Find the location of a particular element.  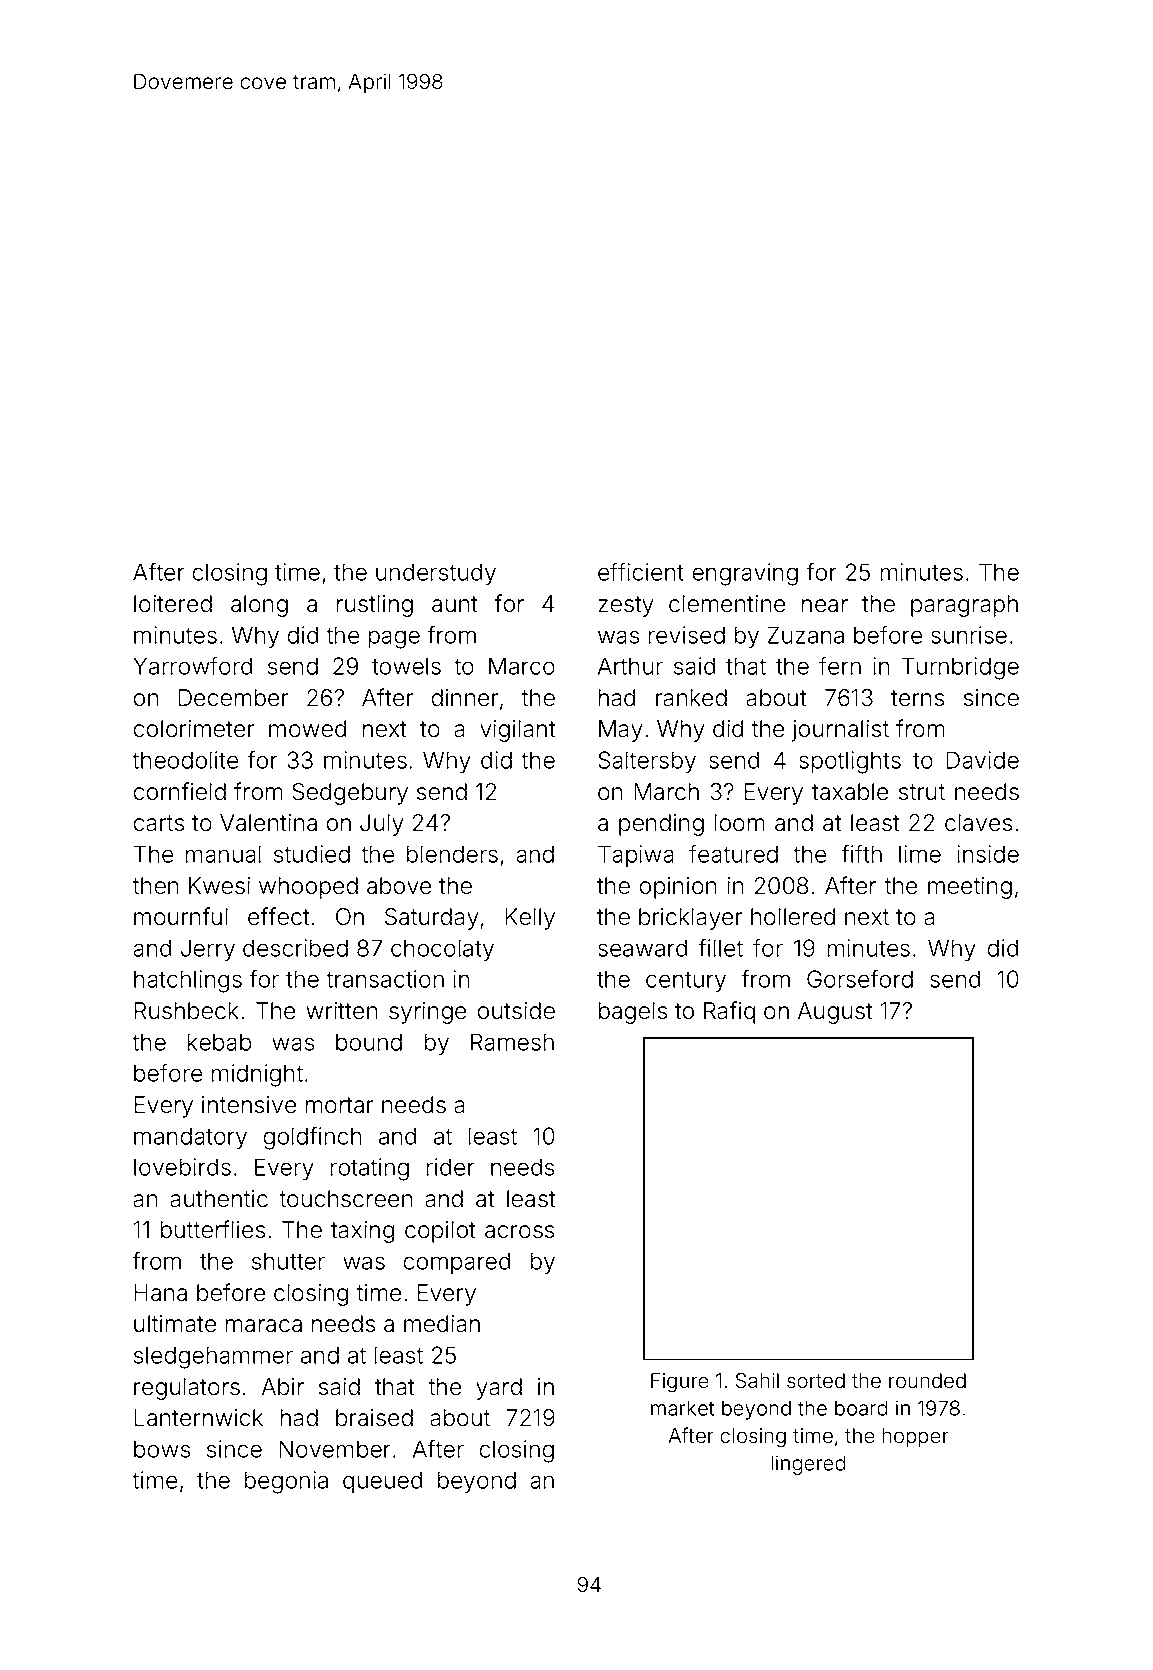

lingered is located at coordinates (808, 1465).
